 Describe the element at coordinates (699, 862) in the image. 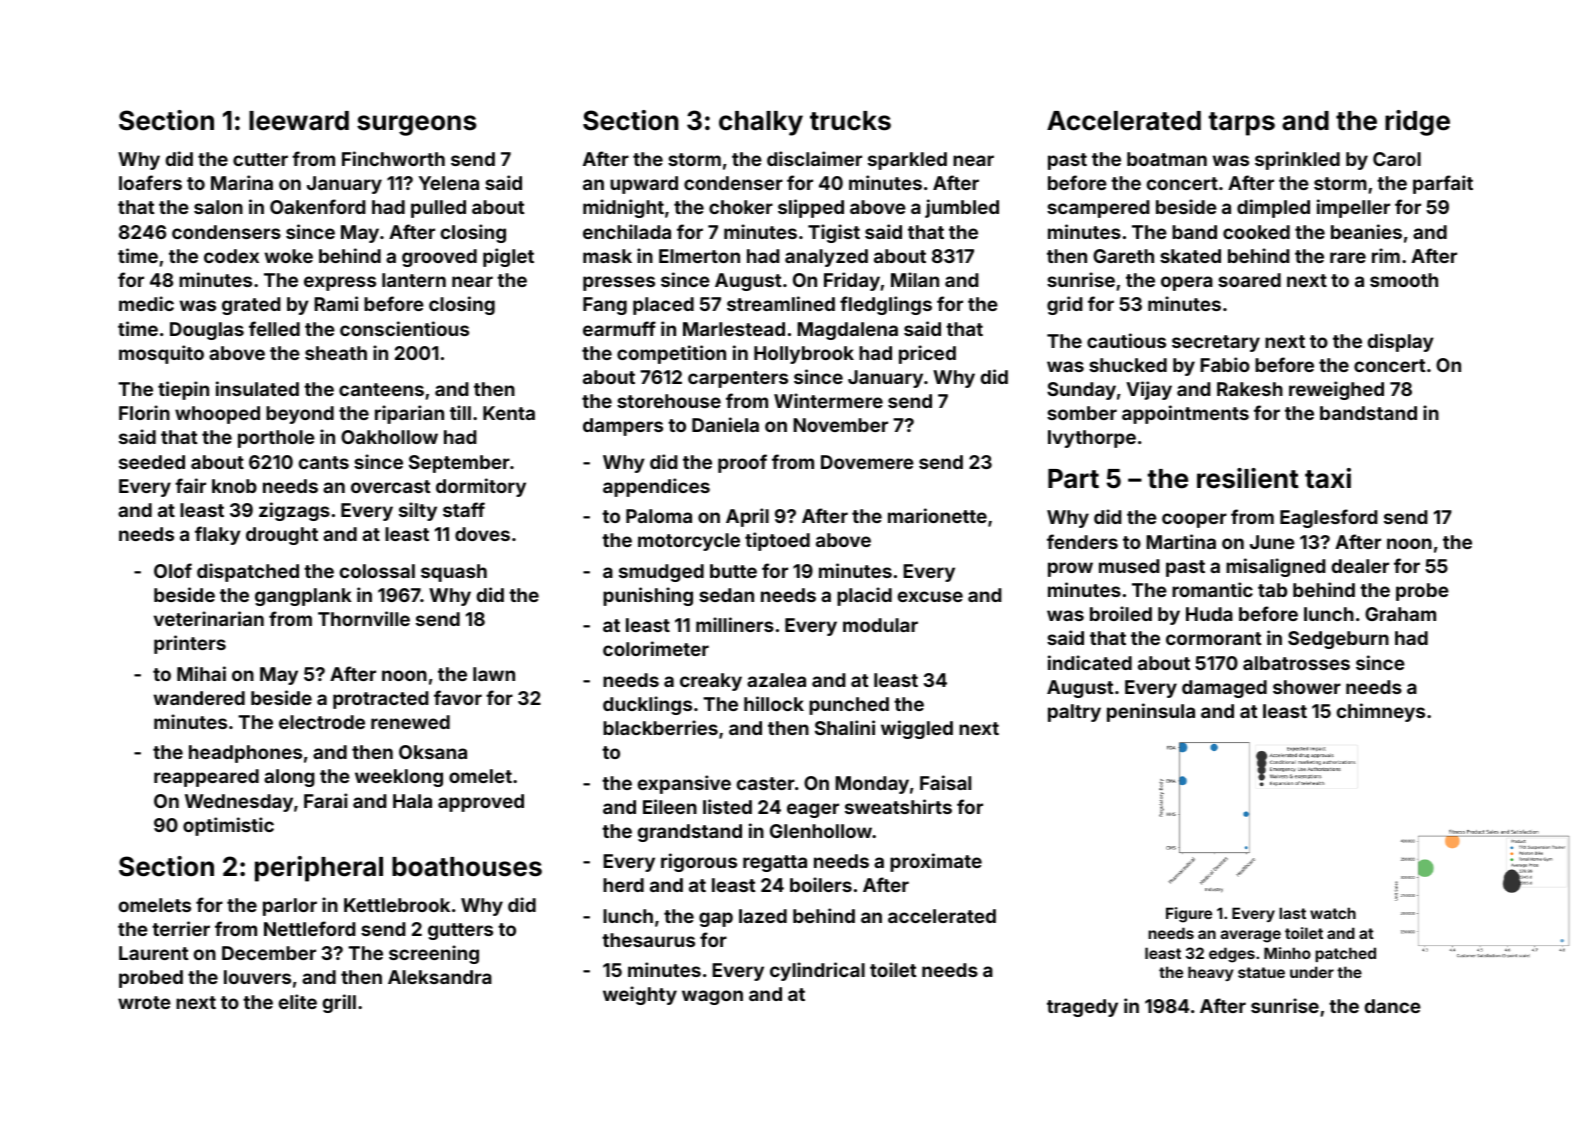

I see `rigorous` at that location.
